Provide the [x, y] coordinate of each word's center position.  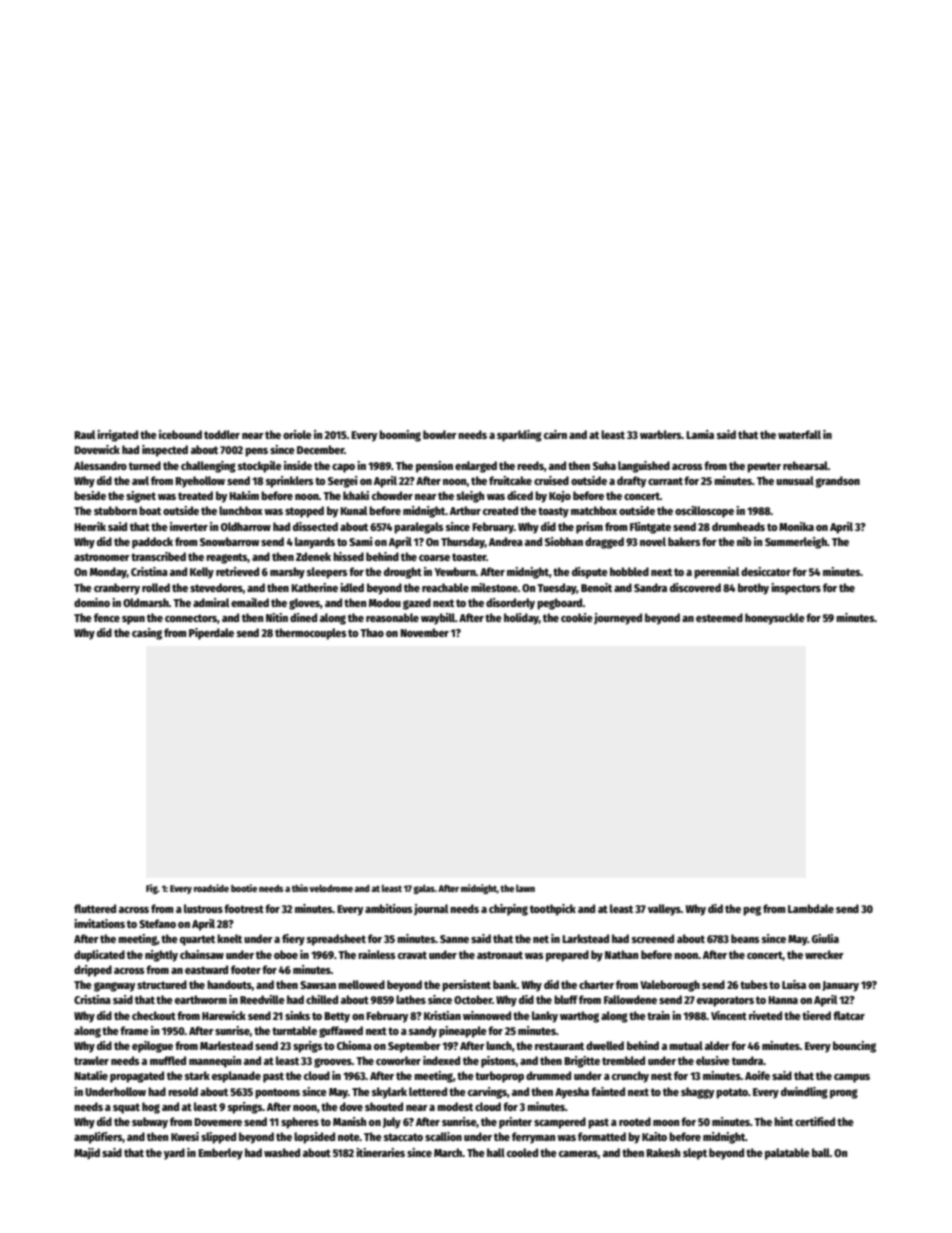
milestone [494, 587]
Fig [152, 889]
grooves [333, 1063]
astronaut [500, 955]
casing [147, 634]
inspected [165, 451]
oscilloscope [704, 512]
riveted [765, 1015]
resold [183, 1091]
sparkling [519, 436]
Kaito [654, 1136]
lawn [525, 888]
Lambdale [811, 908]
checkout [154, 1015]
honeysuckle [775, 619]
